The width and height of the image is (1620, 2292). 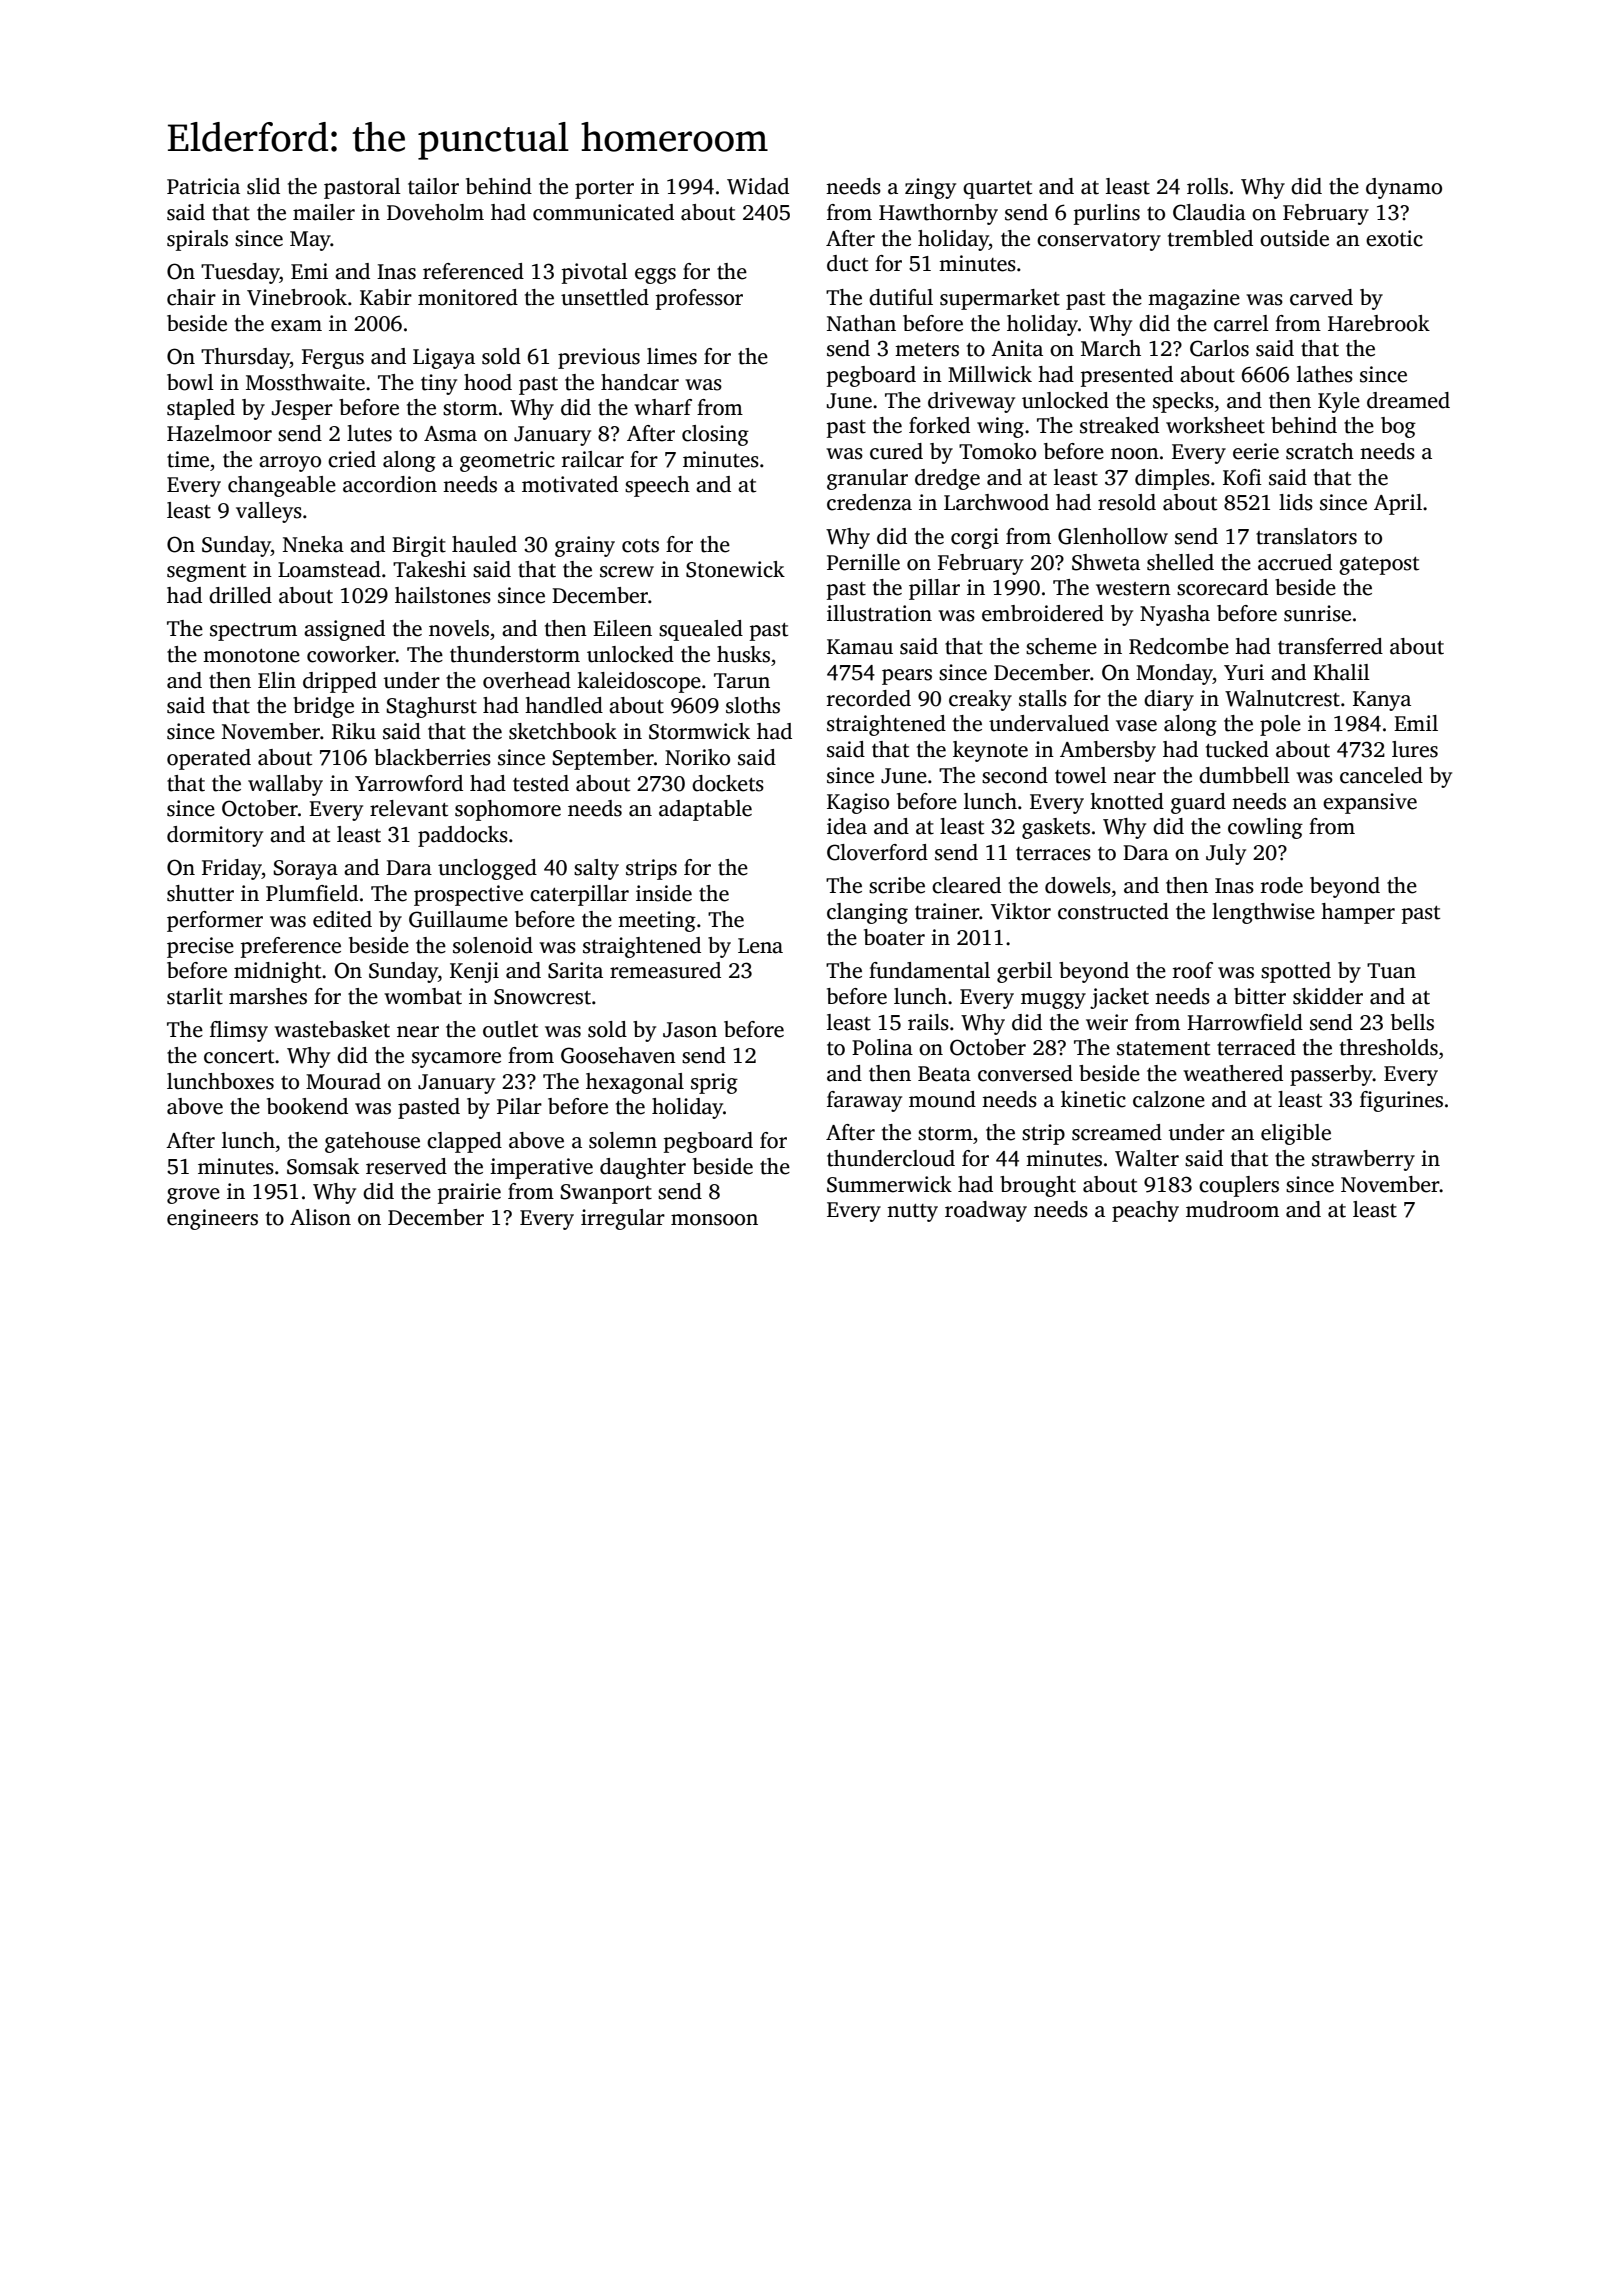 What do you see at coordinates (433, 186) in the image?
I see `tailor` at bounding box center [433, 186].
